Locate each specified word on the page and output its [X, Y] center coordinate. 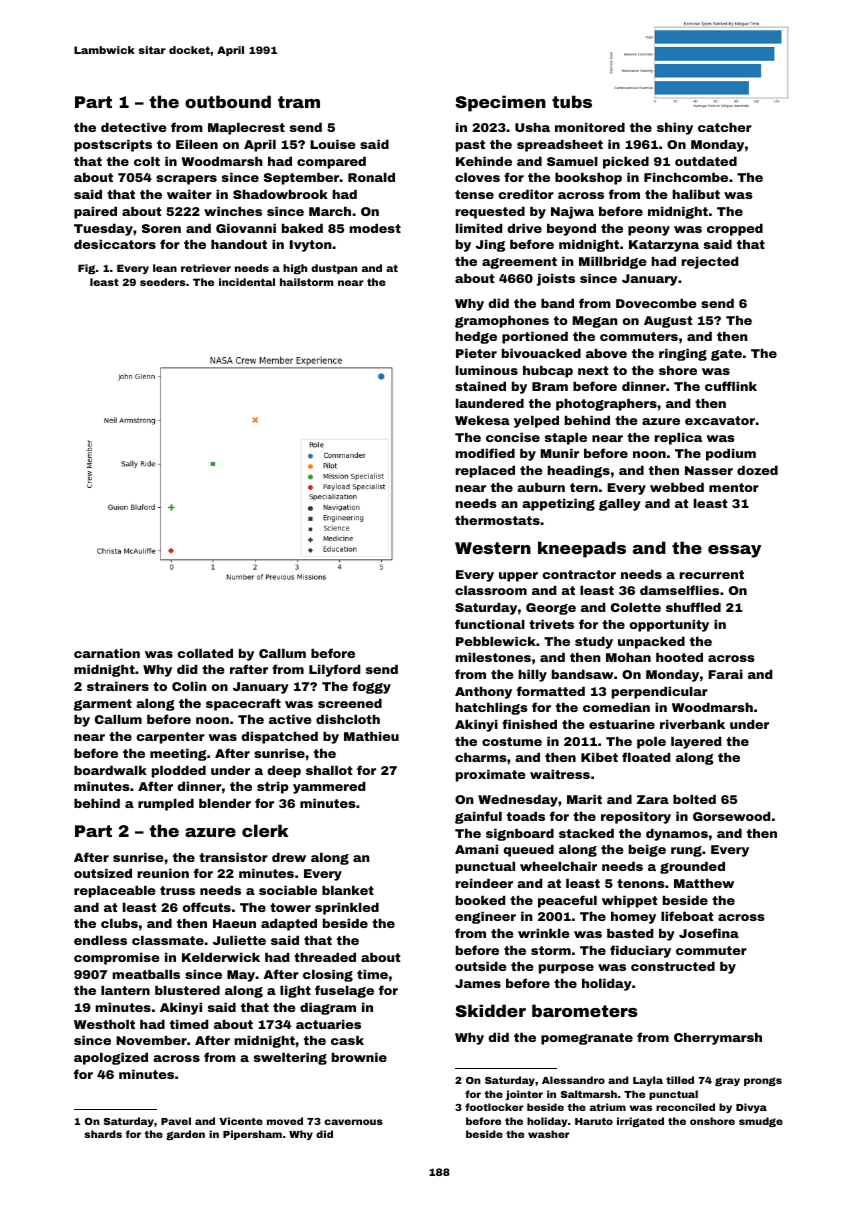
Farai [725, 674]
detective [134, 127]
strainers [118, 686]
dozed [757, 470]
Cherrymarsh [718, 1038]
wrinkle [544, 933]
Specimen [501, 103]
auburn [541, 487]
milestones [493, 657]
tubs [572, 101]
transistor [233, 857]
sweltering [290, 1058]
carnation [107, 653]
